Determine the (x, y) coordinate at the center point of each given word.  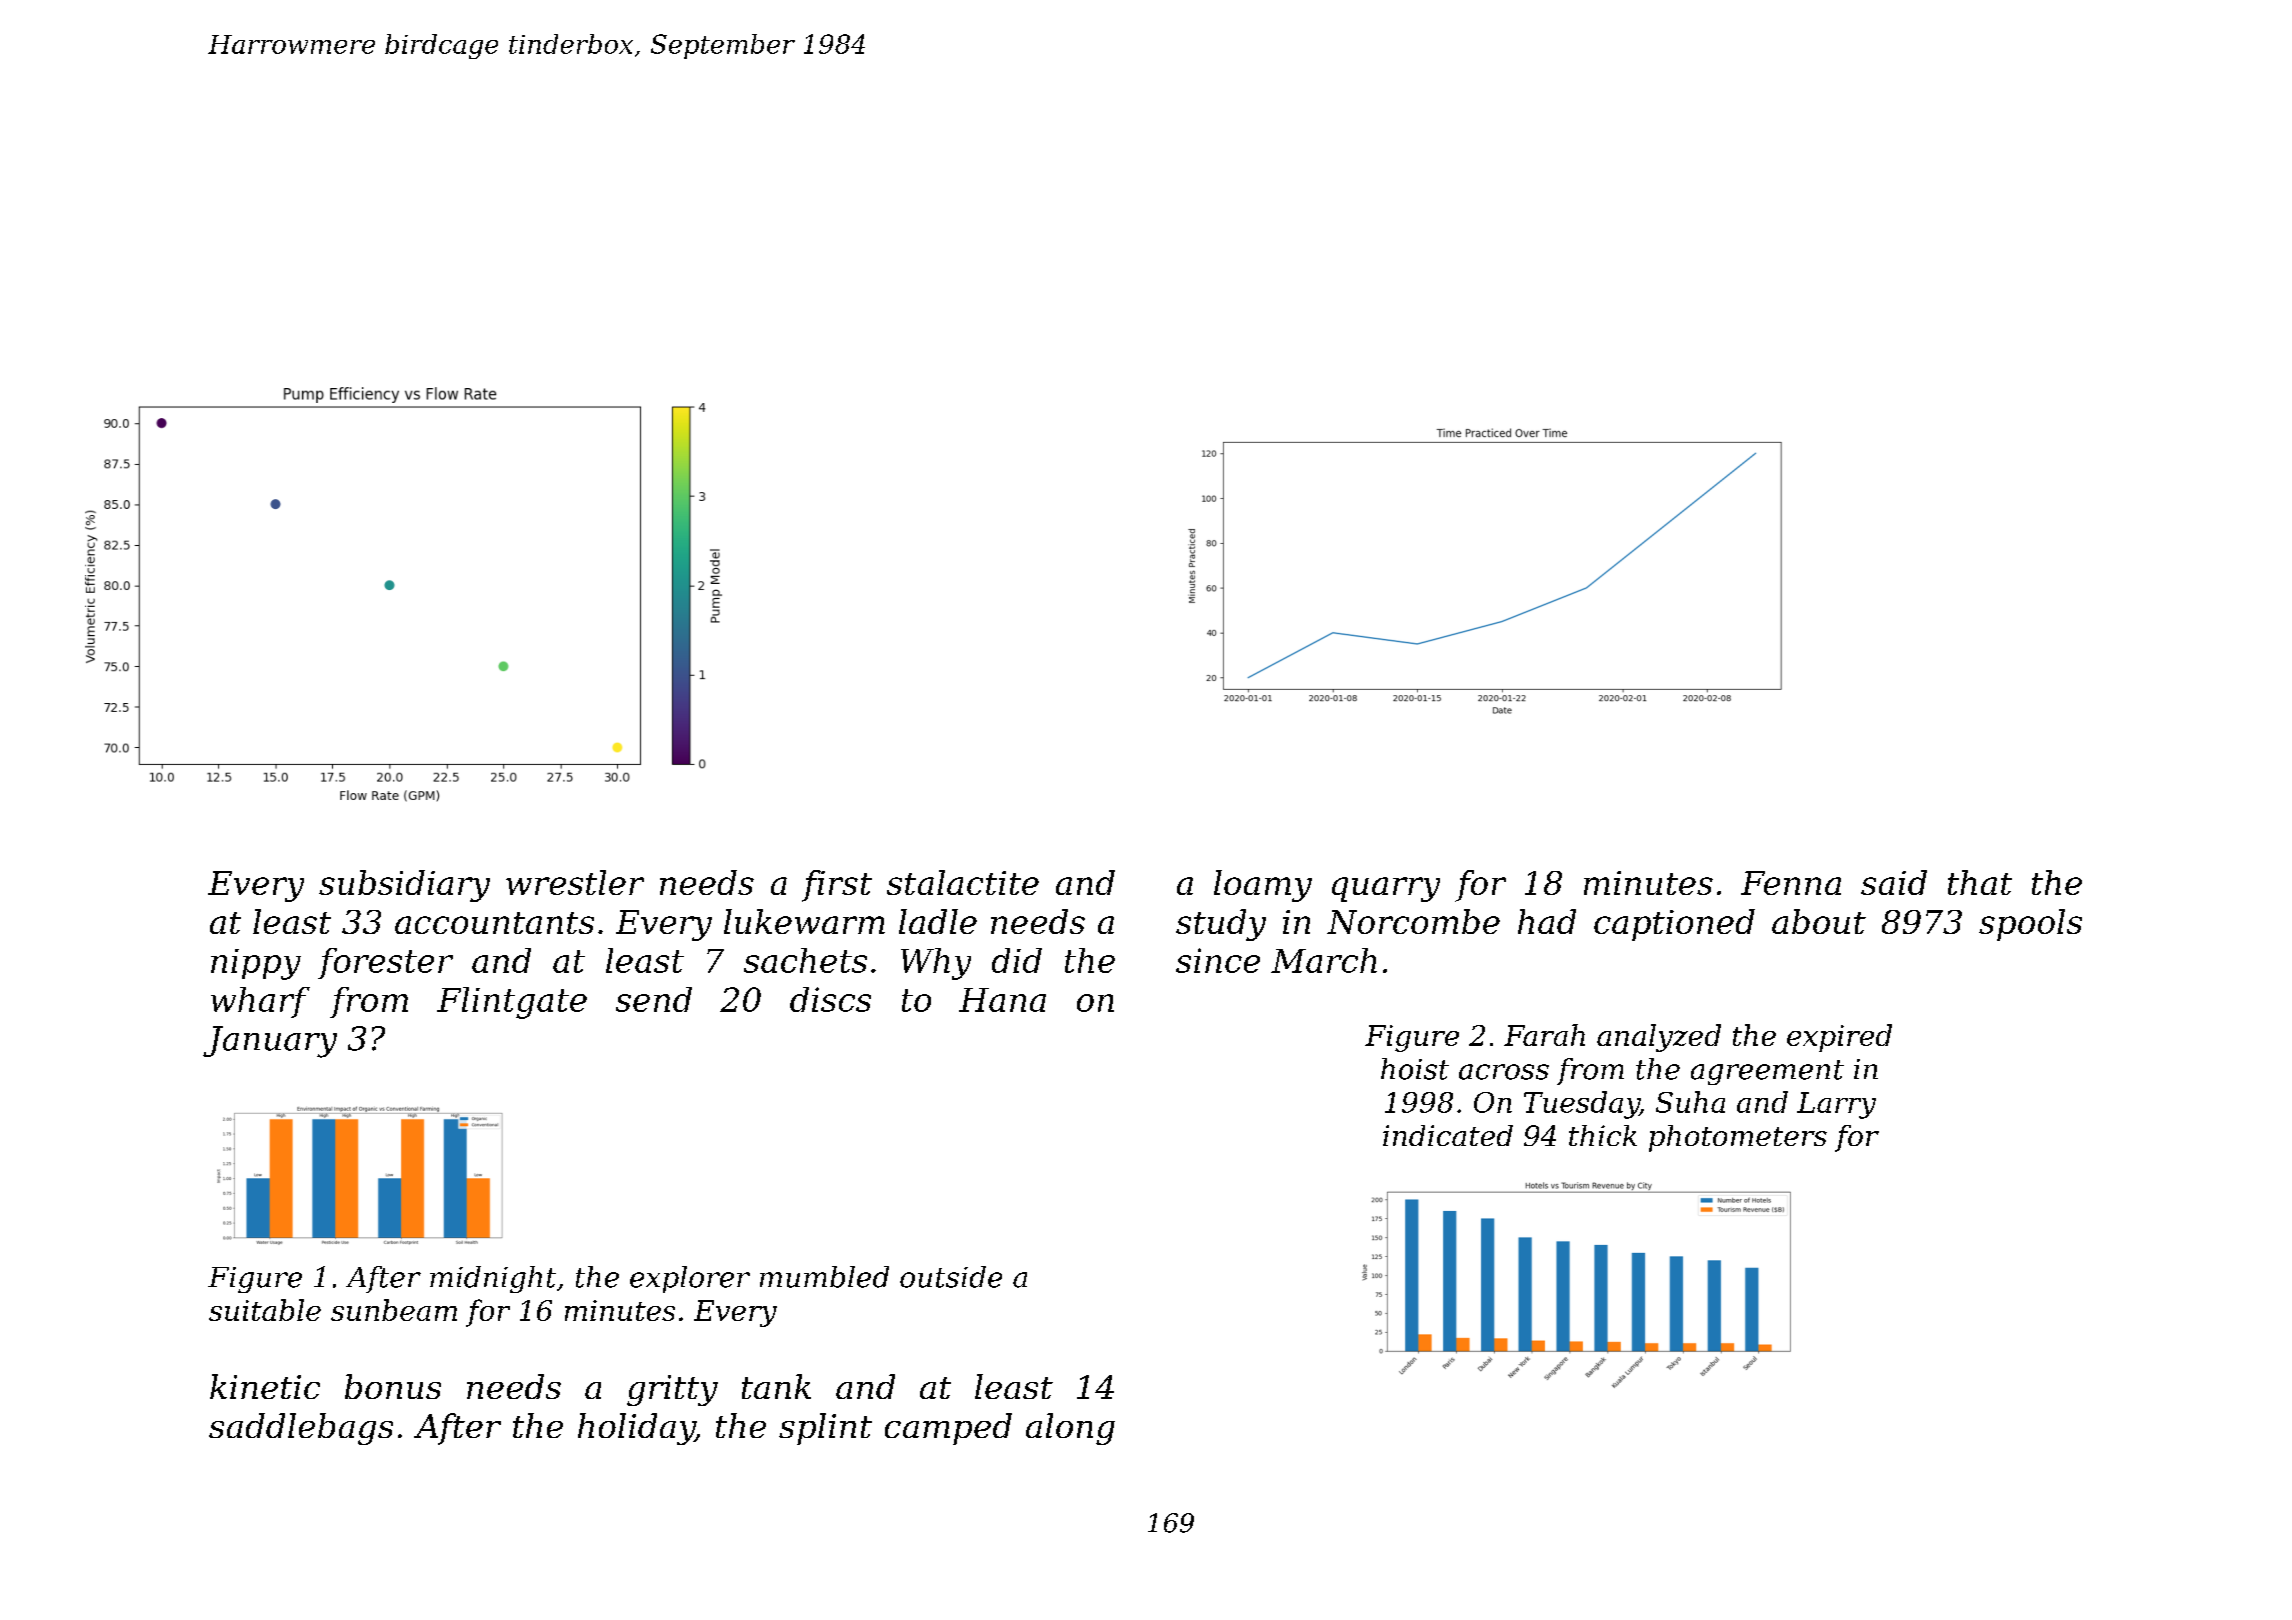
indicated (1448, 1135)
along (1070, 1429)
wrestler (575, 882)
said (1894, 882)
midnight (493, 1279)
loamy (1263, 886)
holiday (636, 1429)
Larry (1836, 1105)
